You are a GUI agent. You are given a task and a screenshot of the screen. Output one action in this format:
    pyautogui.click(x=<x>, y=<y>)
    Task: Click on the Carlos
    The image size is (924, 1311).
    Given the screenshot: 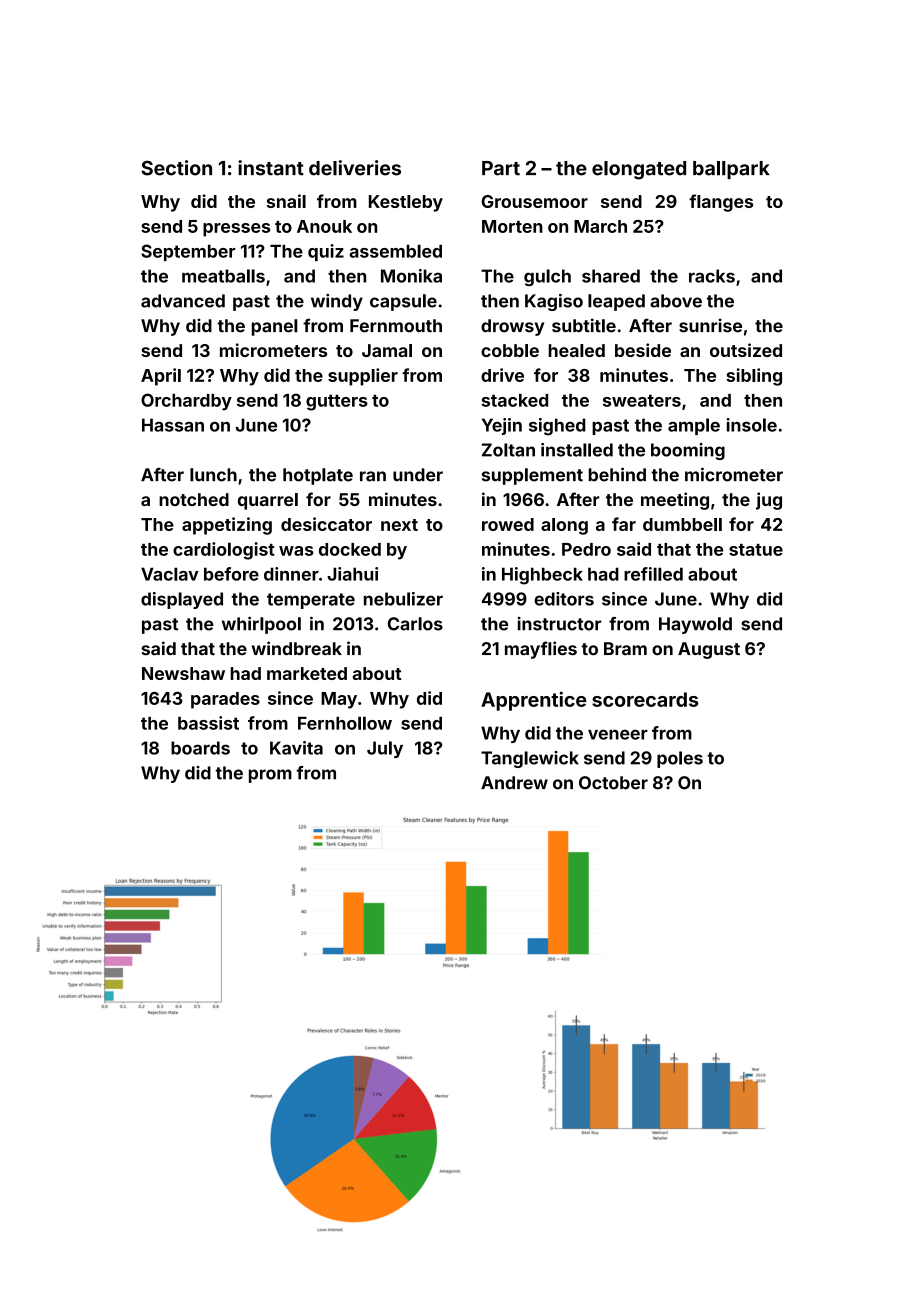 What is the action you would take?
    pyautogui.click(x=415, y=624)
